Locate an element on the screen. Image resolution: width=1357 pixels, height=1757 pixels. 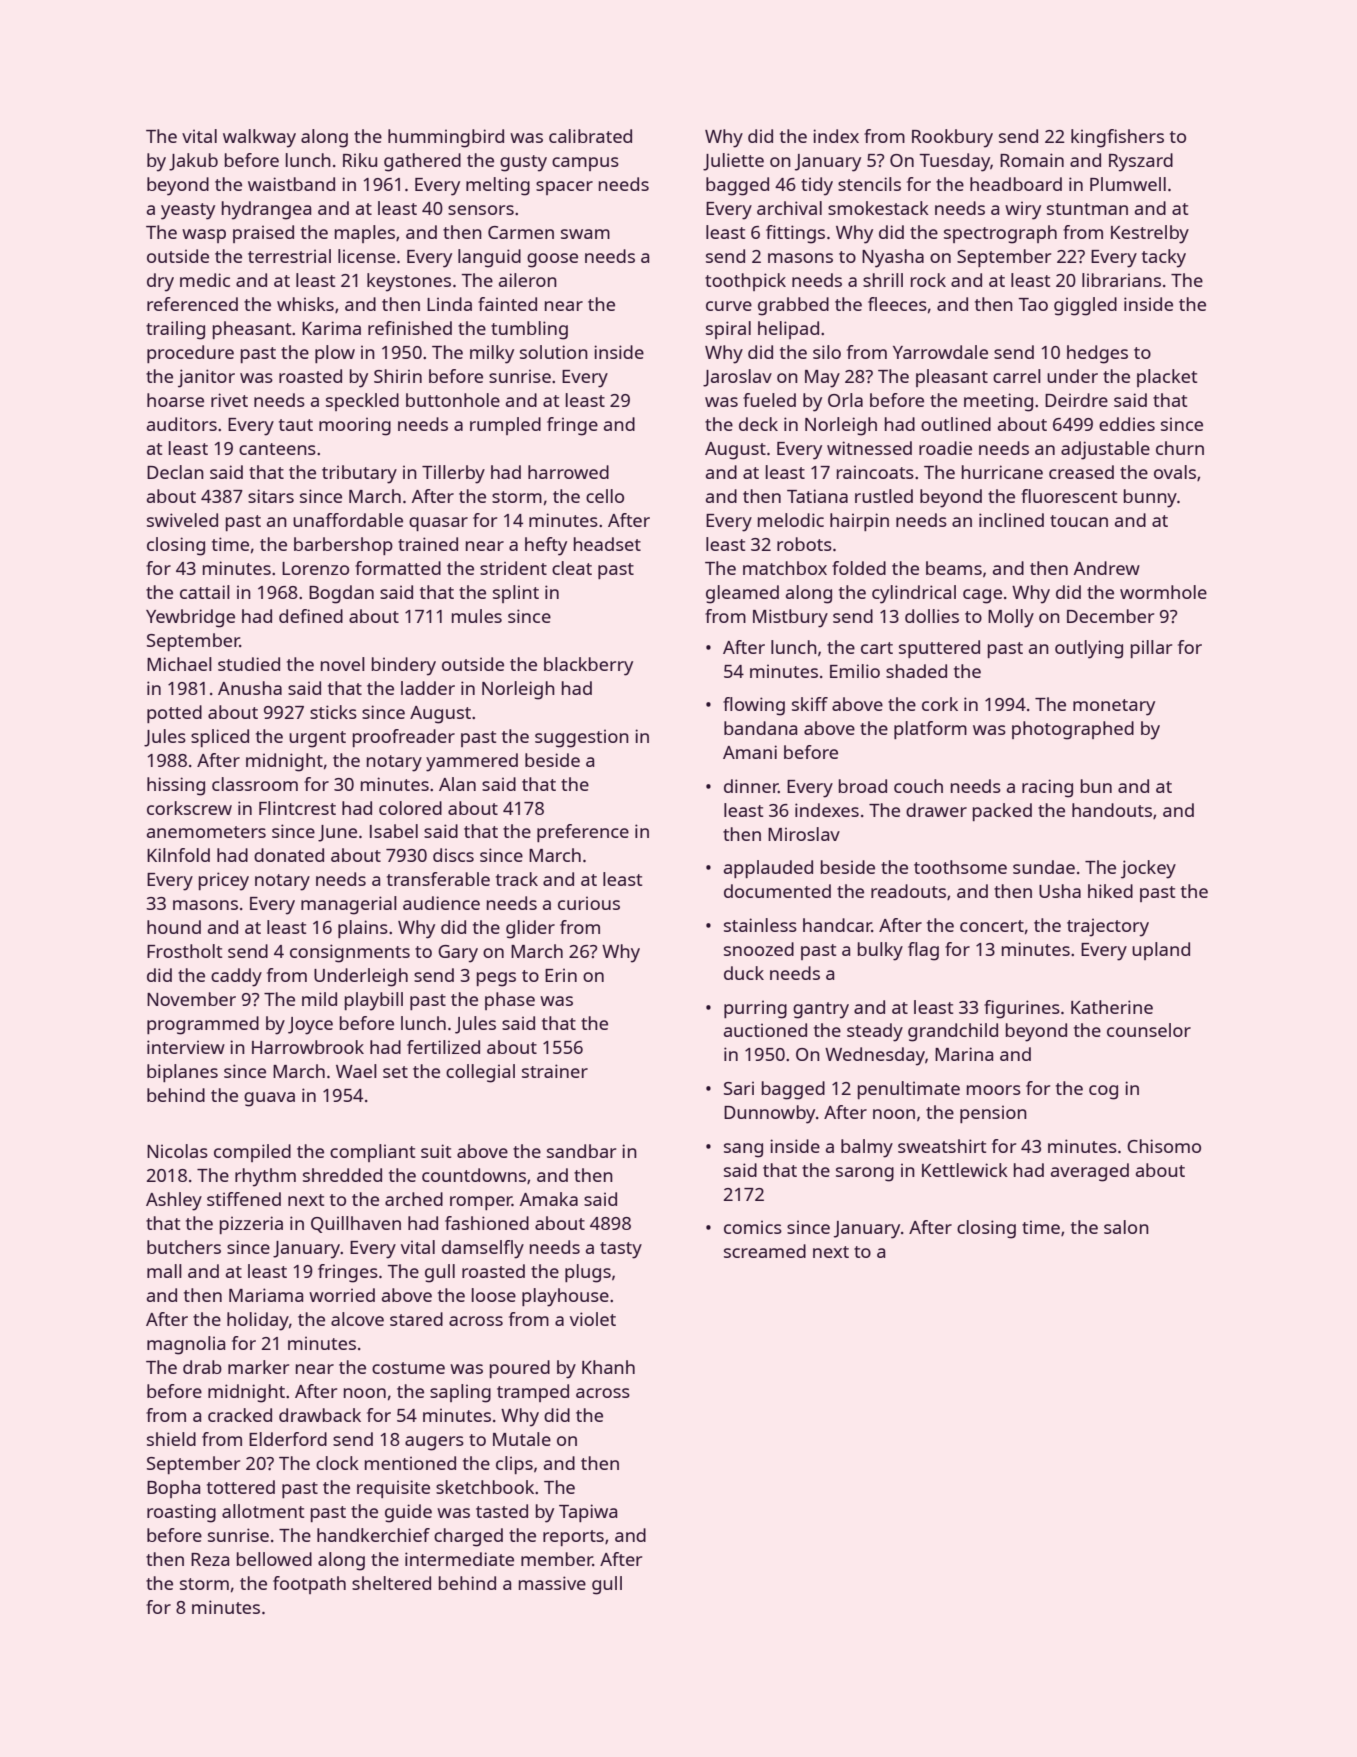
sitars is located at coordinates (271, 496).
